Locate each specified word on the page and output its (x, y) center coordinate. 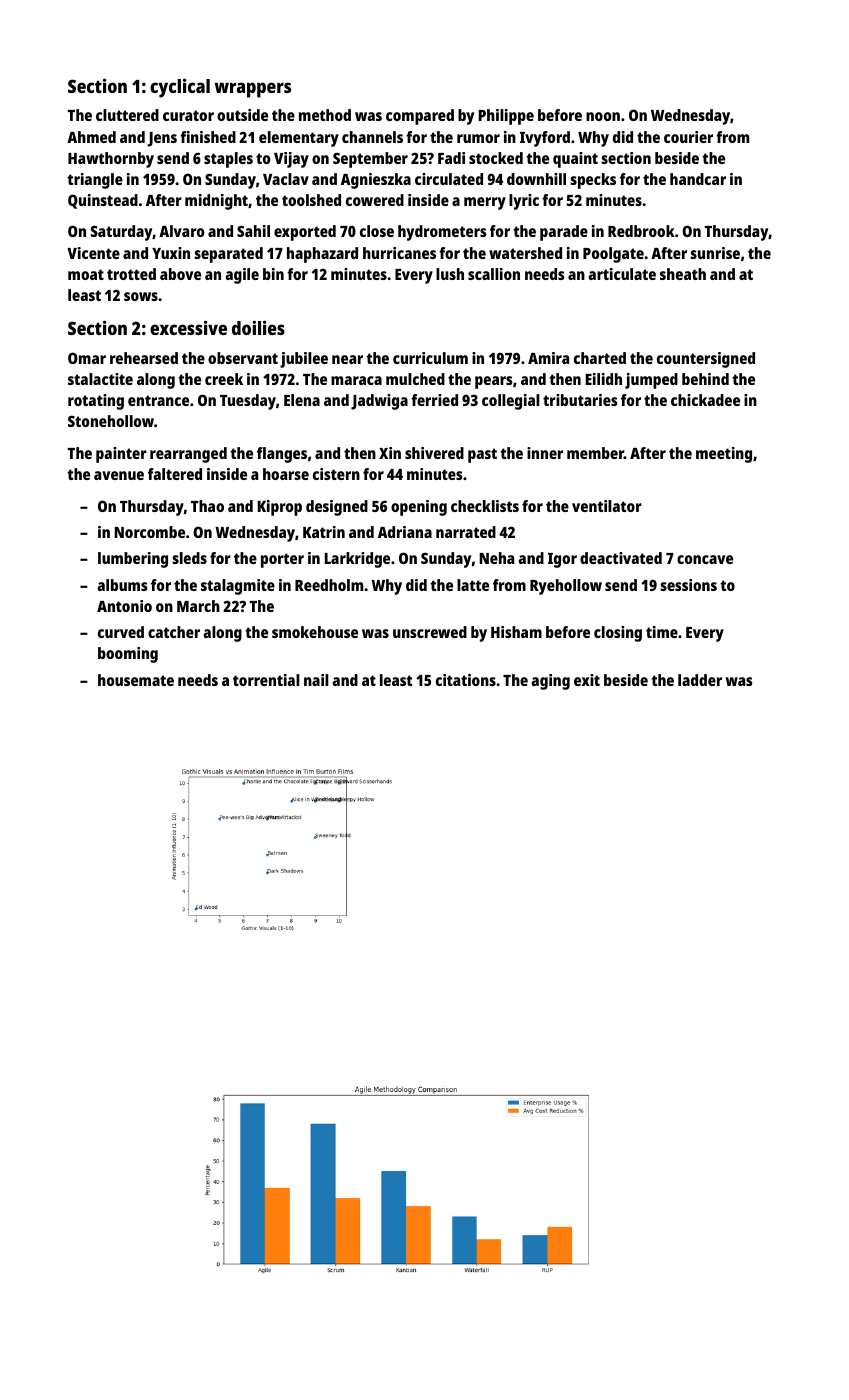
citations (466, 680)
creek (224, 379)
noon (603, 116)
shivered (434, 453)
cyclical (180, 88)
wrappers (253, 90)
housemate (136, 680)
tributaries (580, 400)
